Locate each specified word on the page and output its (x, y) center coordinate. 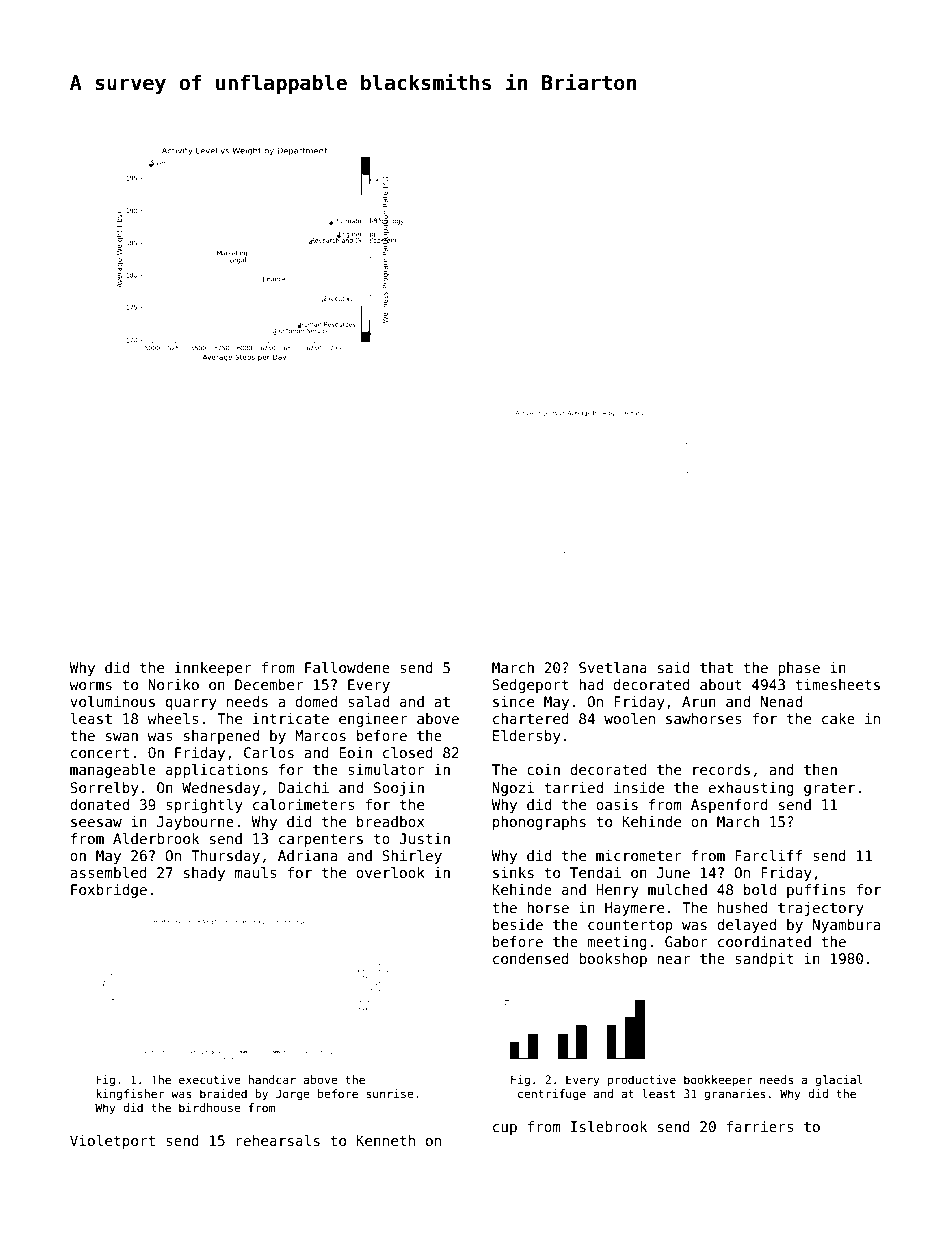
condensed (531, 958)
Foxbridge (109, 891)
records (721, 769)
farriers (760, 1126)
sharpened (221, 737)
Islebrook (609, 1126)
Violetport (112, 1142)
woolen (629, 718)
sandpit (764, 960)
